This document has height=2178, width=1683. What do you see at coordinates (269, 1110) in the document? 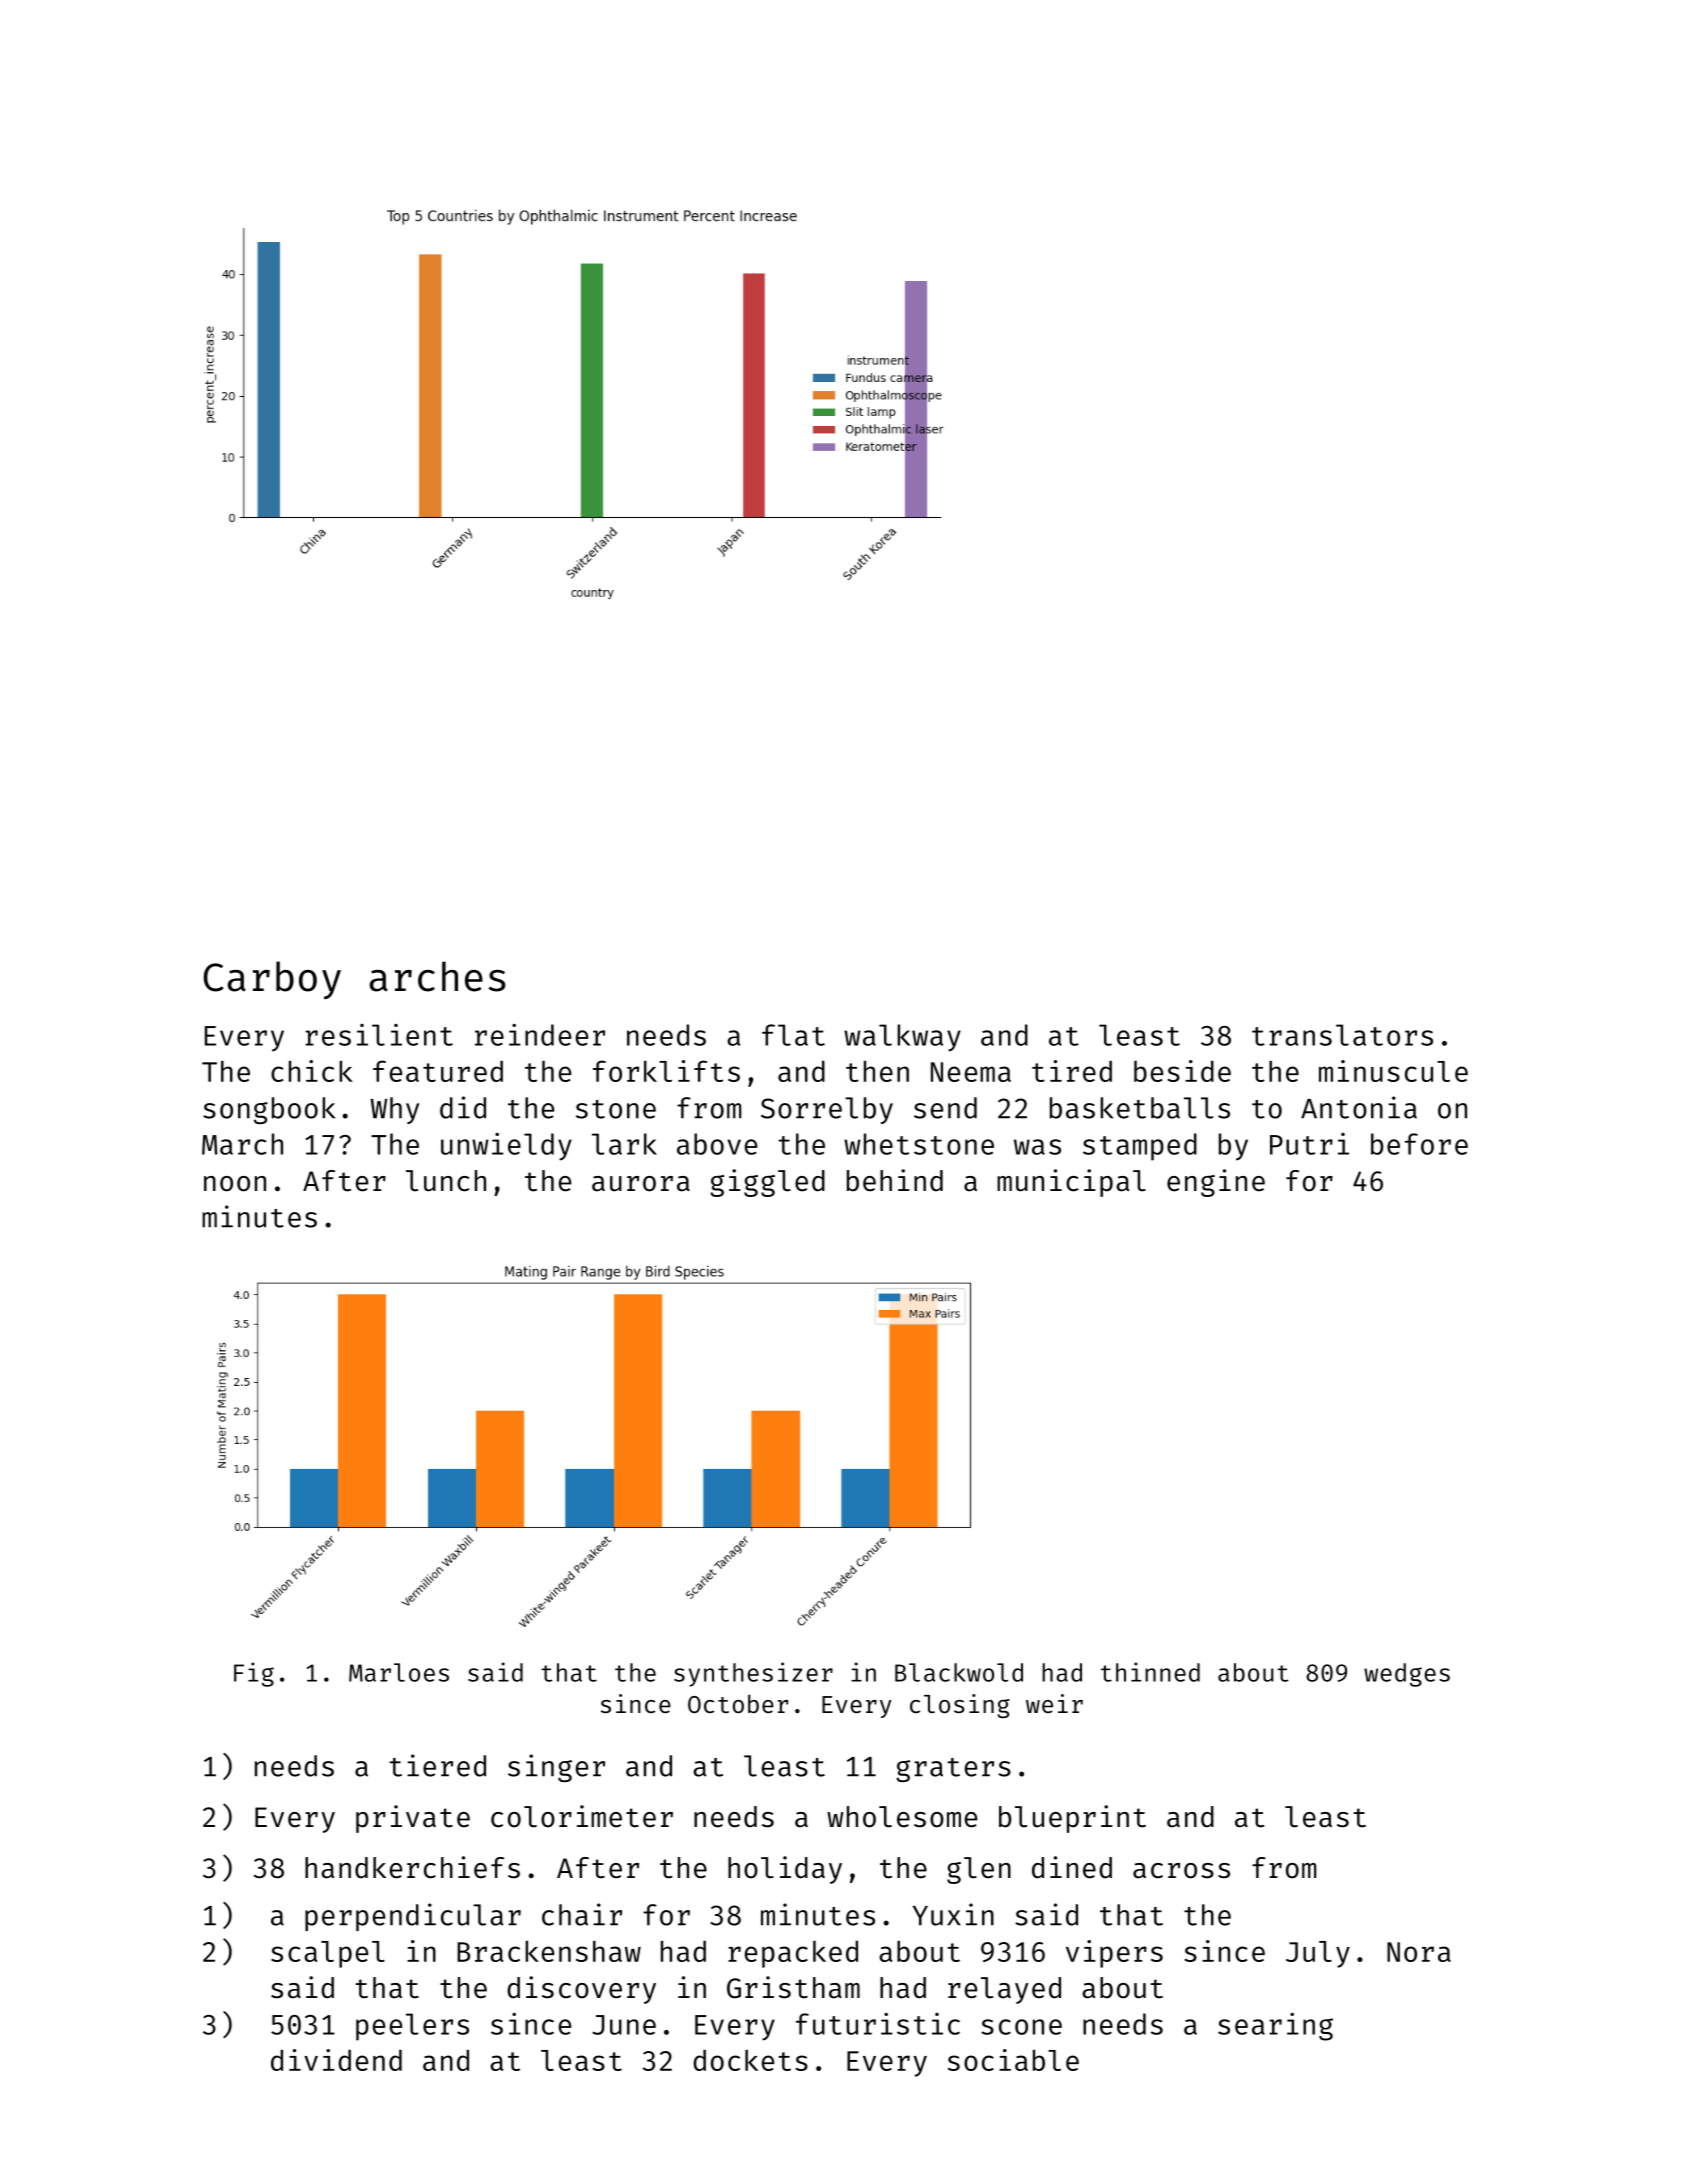
I see `songbook` at bounding box center [269, 1110].
